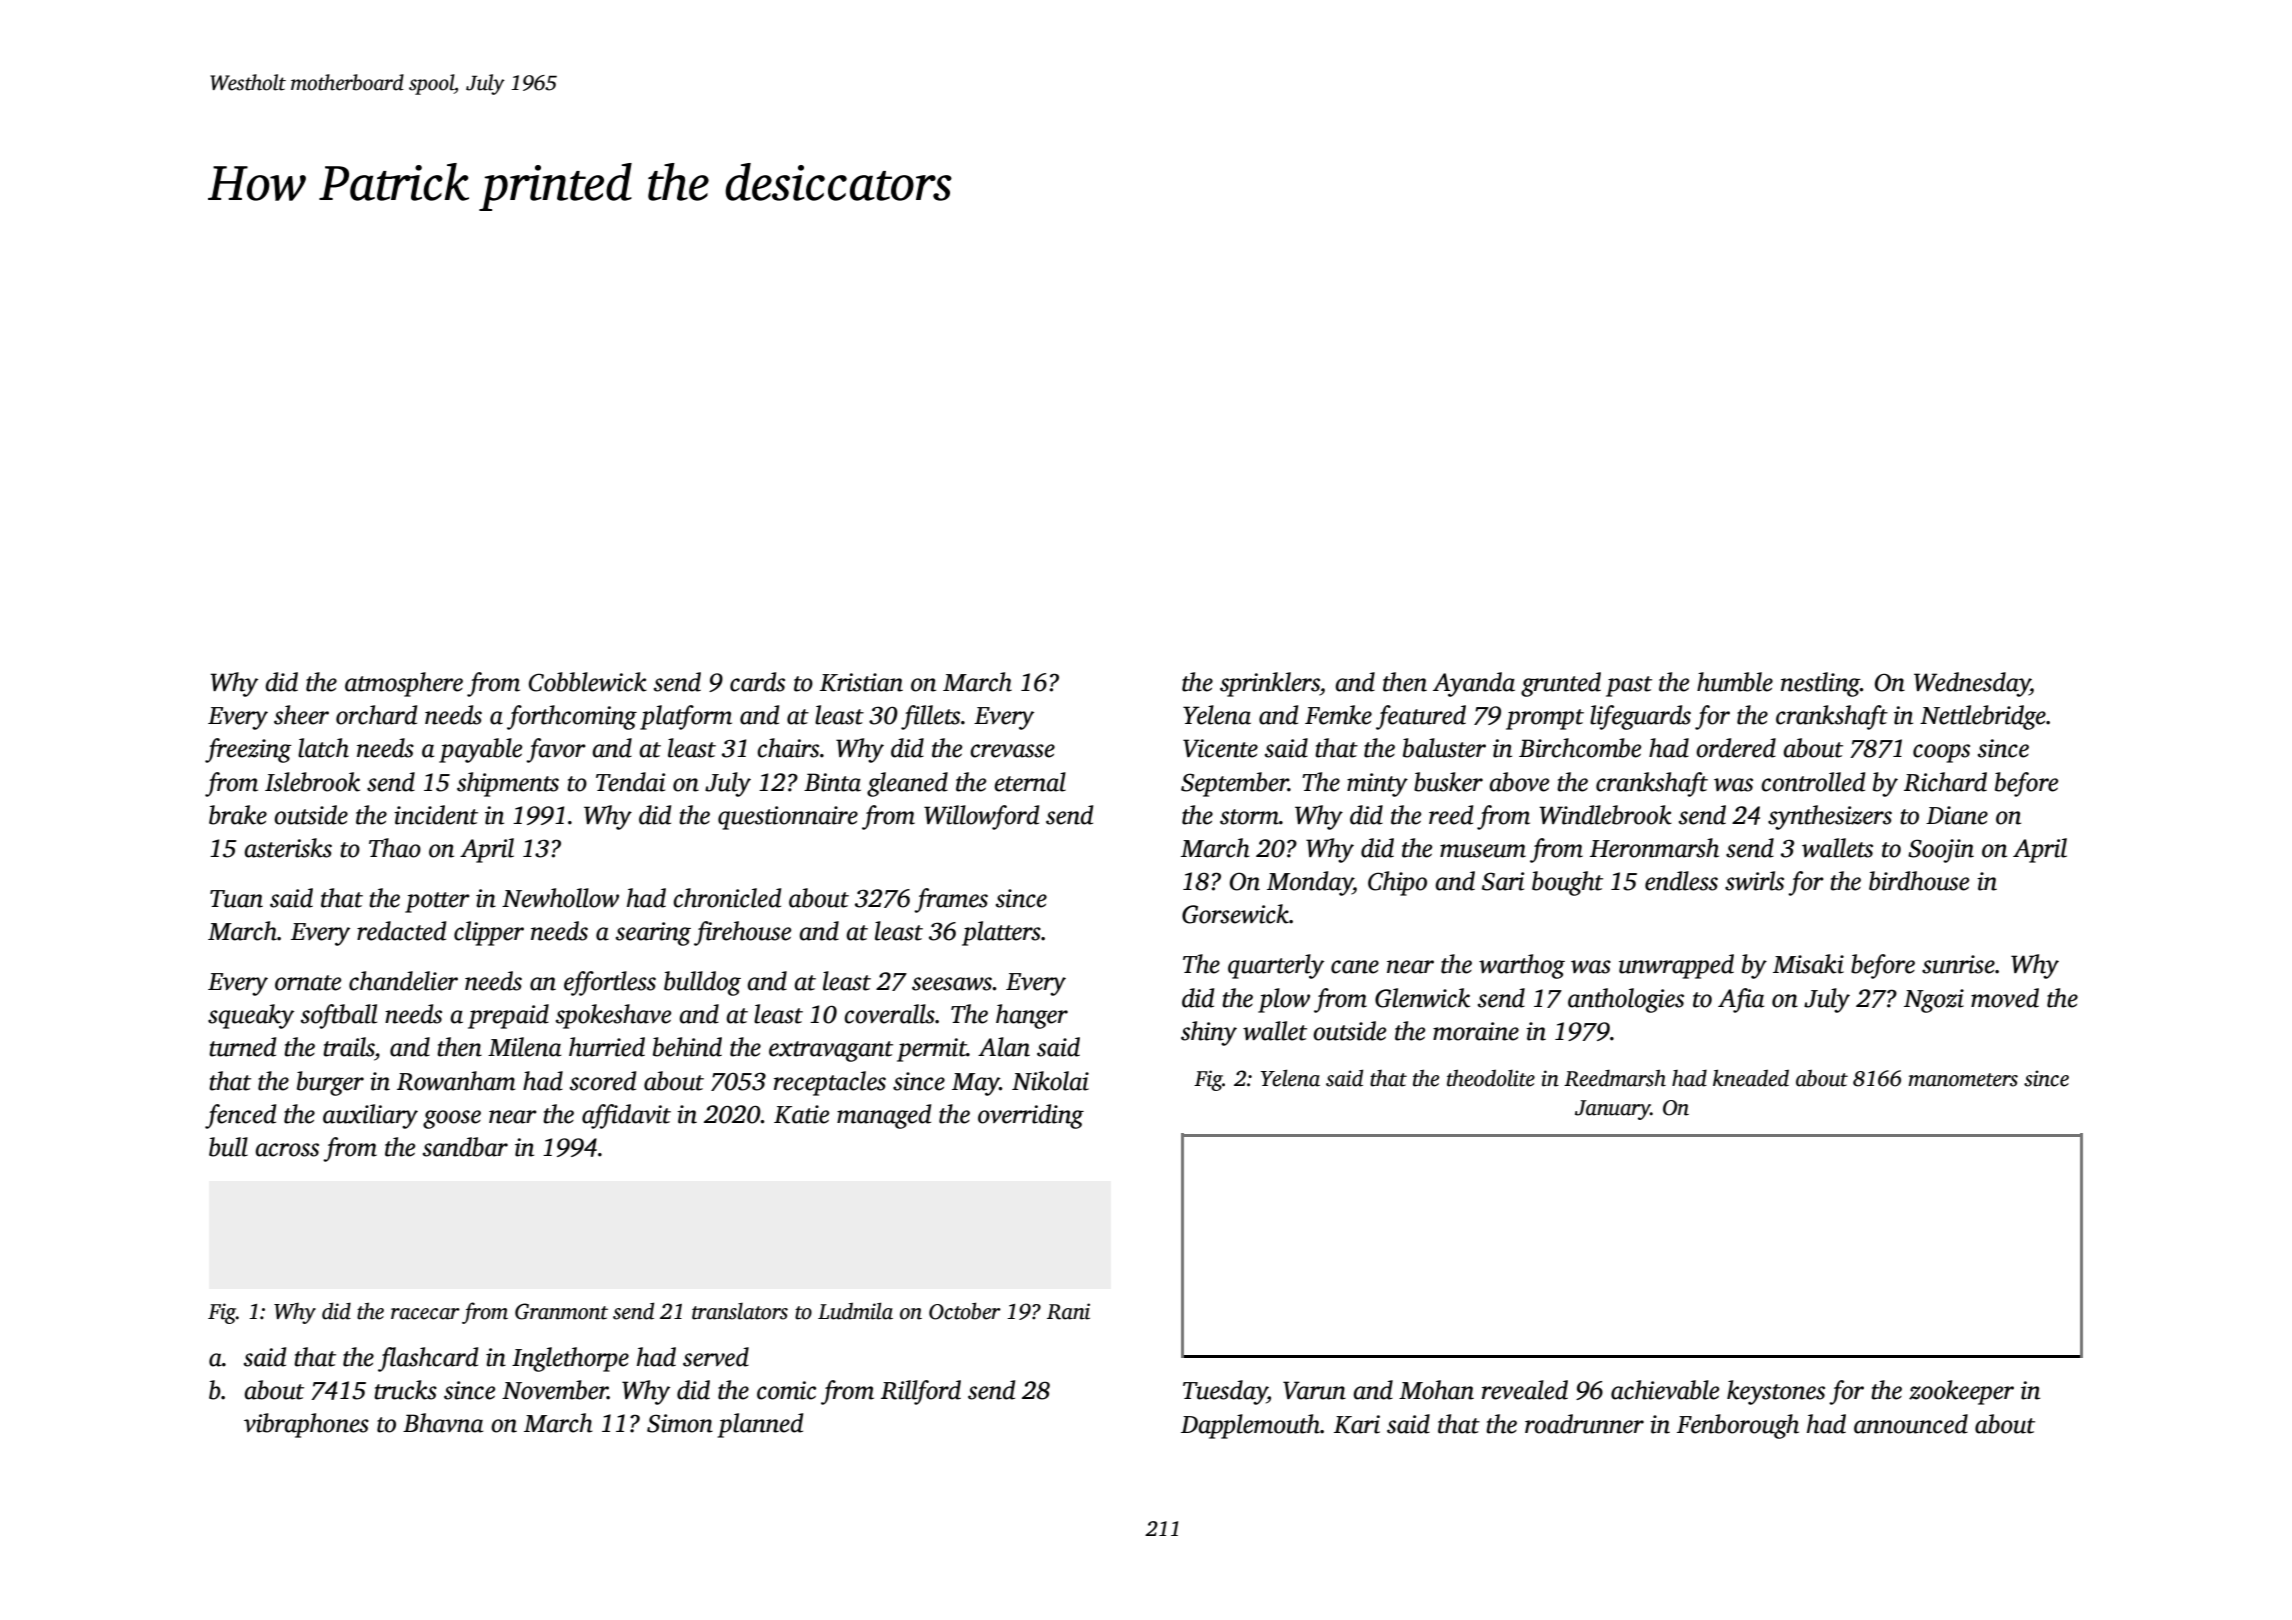 The width and height of the document is (2292, 1620). Describe the element at coordinates (626, 1116) in the document. I see `affidavit` at that location.
